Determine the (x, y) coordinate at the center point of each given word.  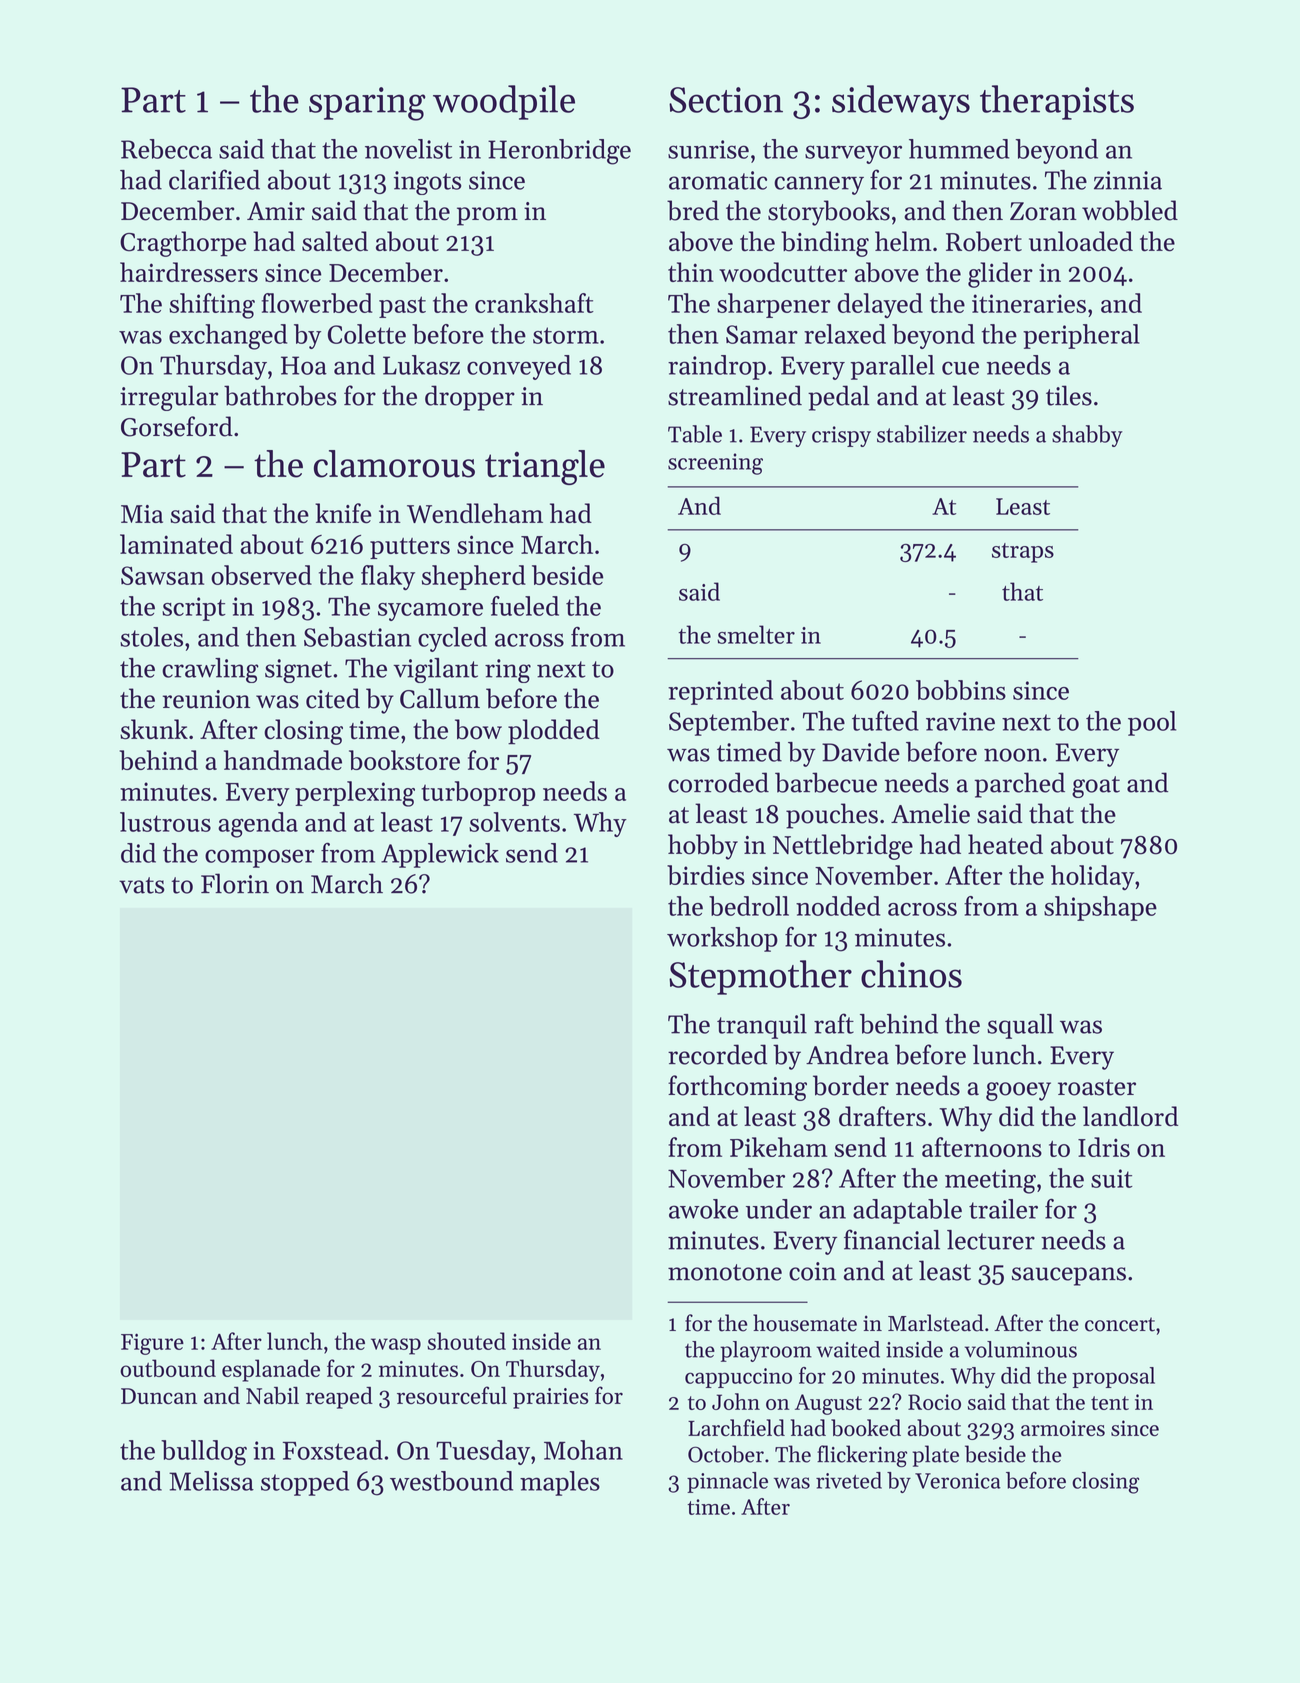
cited (333, 698)
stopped (305, 1483)
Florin (235, 883)
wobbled (1130, 210)
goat (1096, 787)
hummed (959, 149)
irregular (169, 398)
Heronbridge (559, 152)
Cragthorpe (183, 244)
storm (566, 335)
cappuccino (738, 1378)
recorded (717, 1054)
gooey (1018, 1091)
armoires (1063, 1428)
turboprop (478, 793)
